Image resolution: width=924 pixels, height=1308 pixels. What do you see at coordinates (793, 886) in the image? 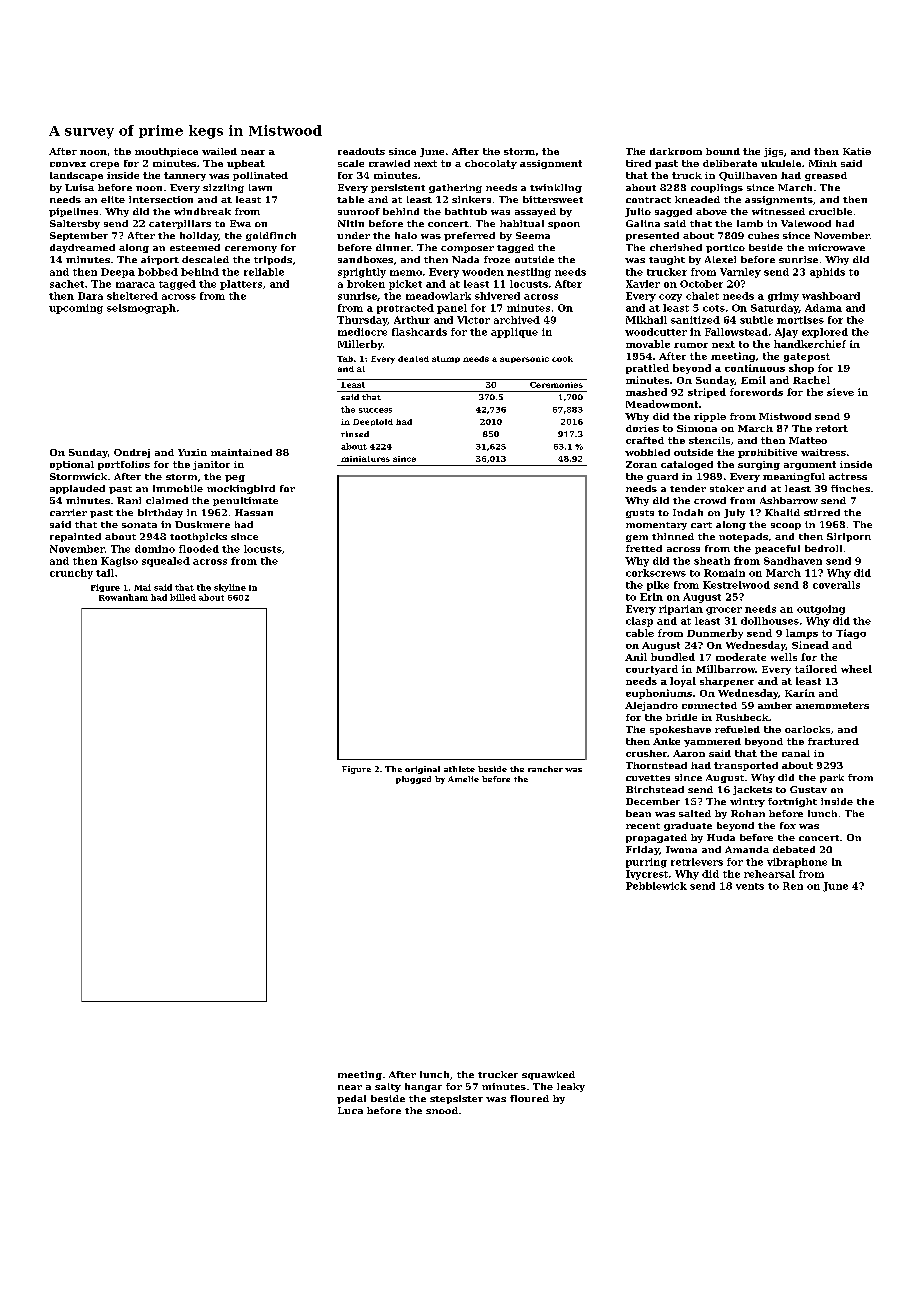
I see `Ren` at bounding box center [793, 886].
